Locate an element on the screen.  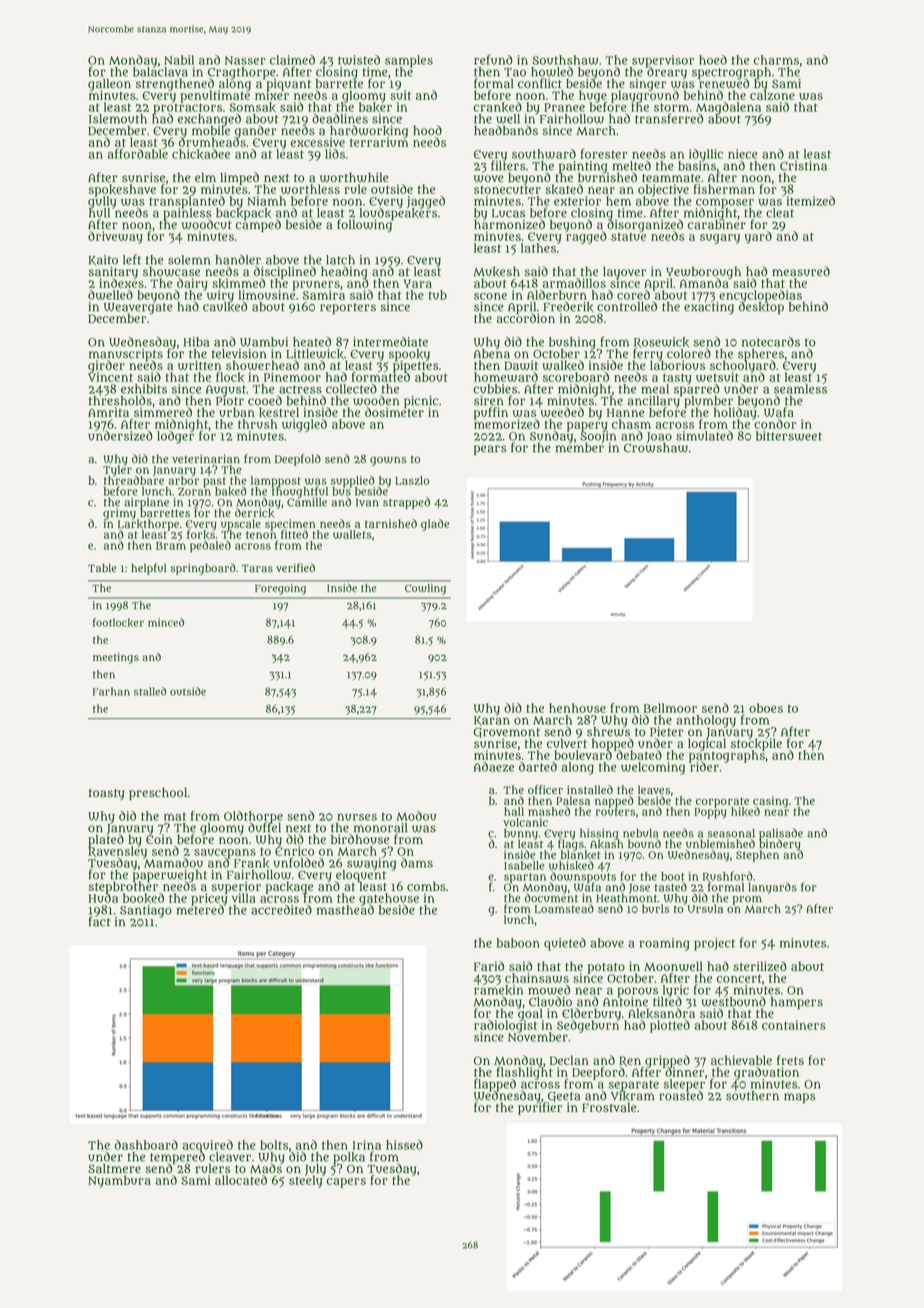
dashboard is located at coordinates (146, 1145).
